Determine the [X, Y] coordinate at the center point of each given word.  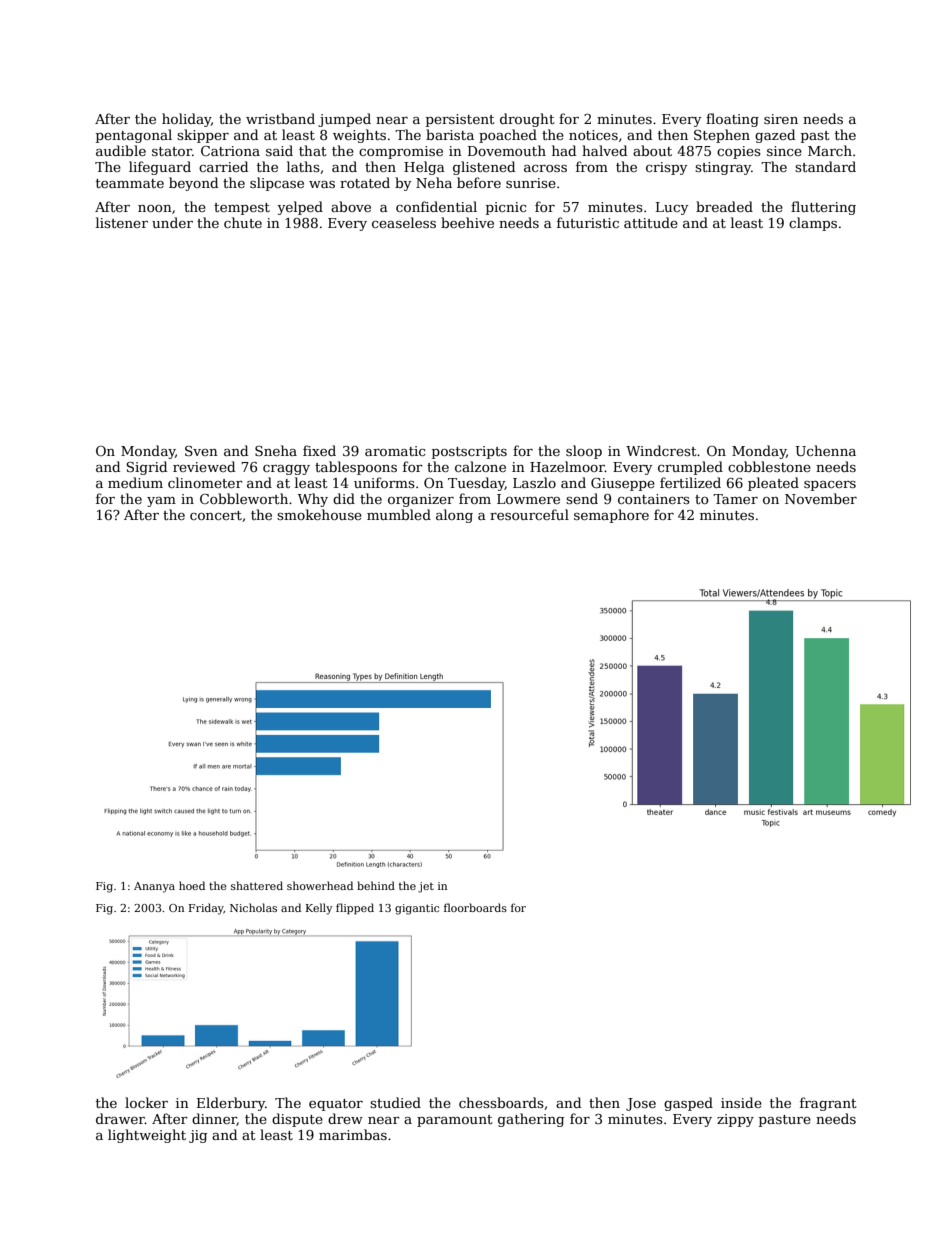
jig [198, 1136]
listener [122, 222]
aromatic [395, 451]
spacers [830, 486]
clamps [813, 224]
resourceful [529, 514]
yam [161, 502]
